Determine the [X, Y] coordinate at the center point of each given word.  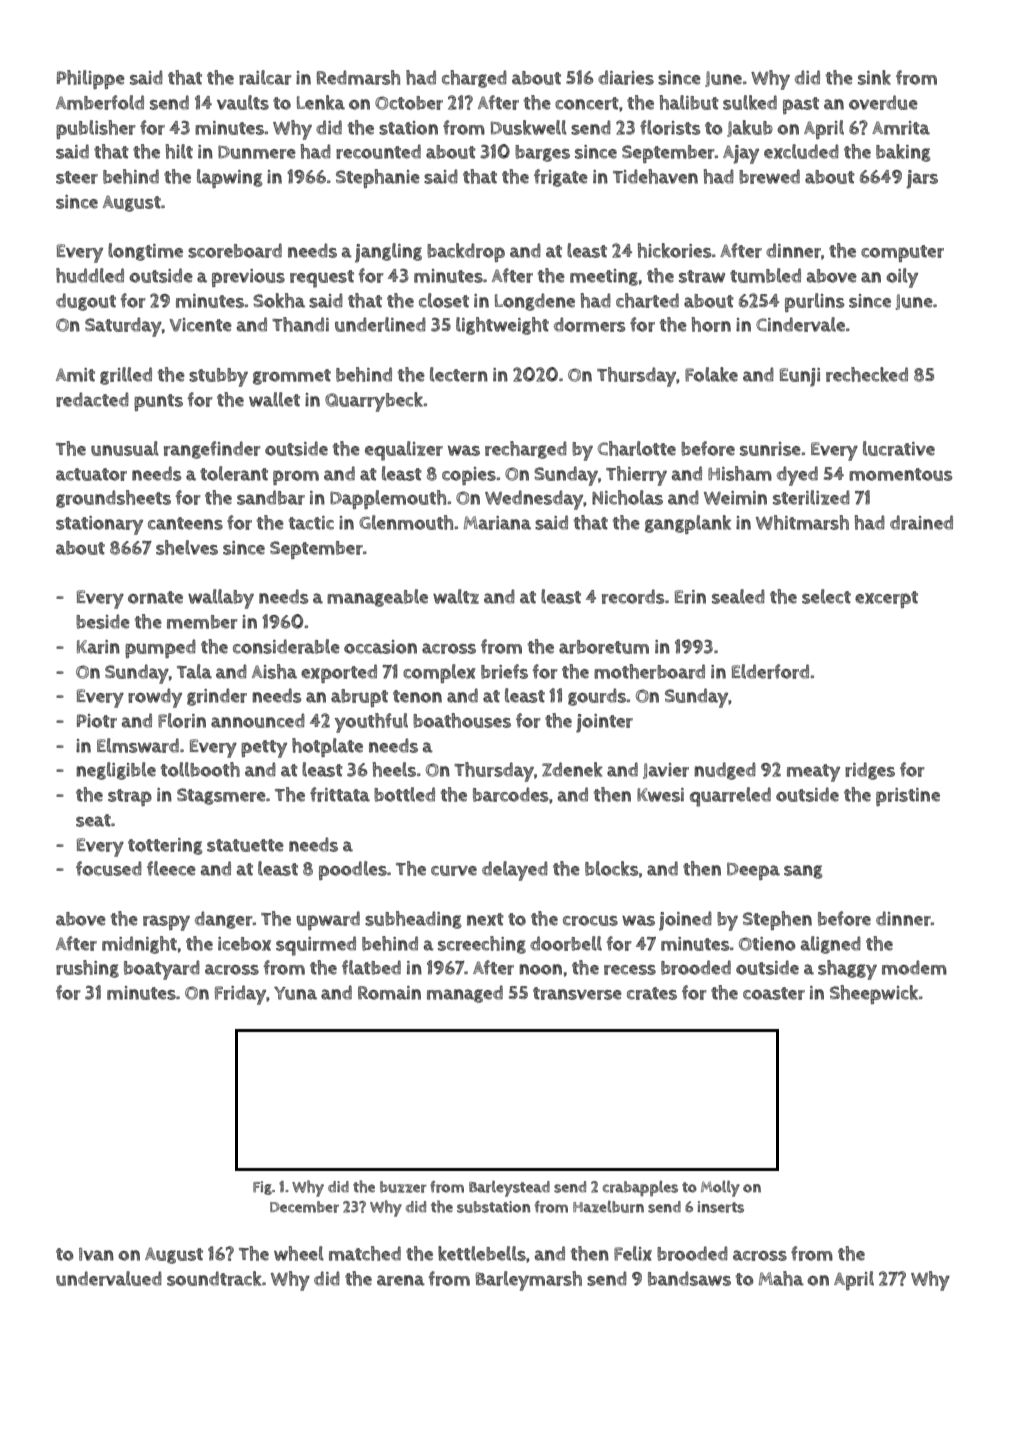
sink [874, 77]
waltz [456, 596]
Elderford [770, 671]
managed [465, 994]
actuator [91, 474]
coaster [774, 993]
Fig [262, 1188]
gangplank [688, 524]
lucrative [899, 448]
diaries [626, 77]
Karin [98, 647]
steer [77, 177]
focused [109, 868]
